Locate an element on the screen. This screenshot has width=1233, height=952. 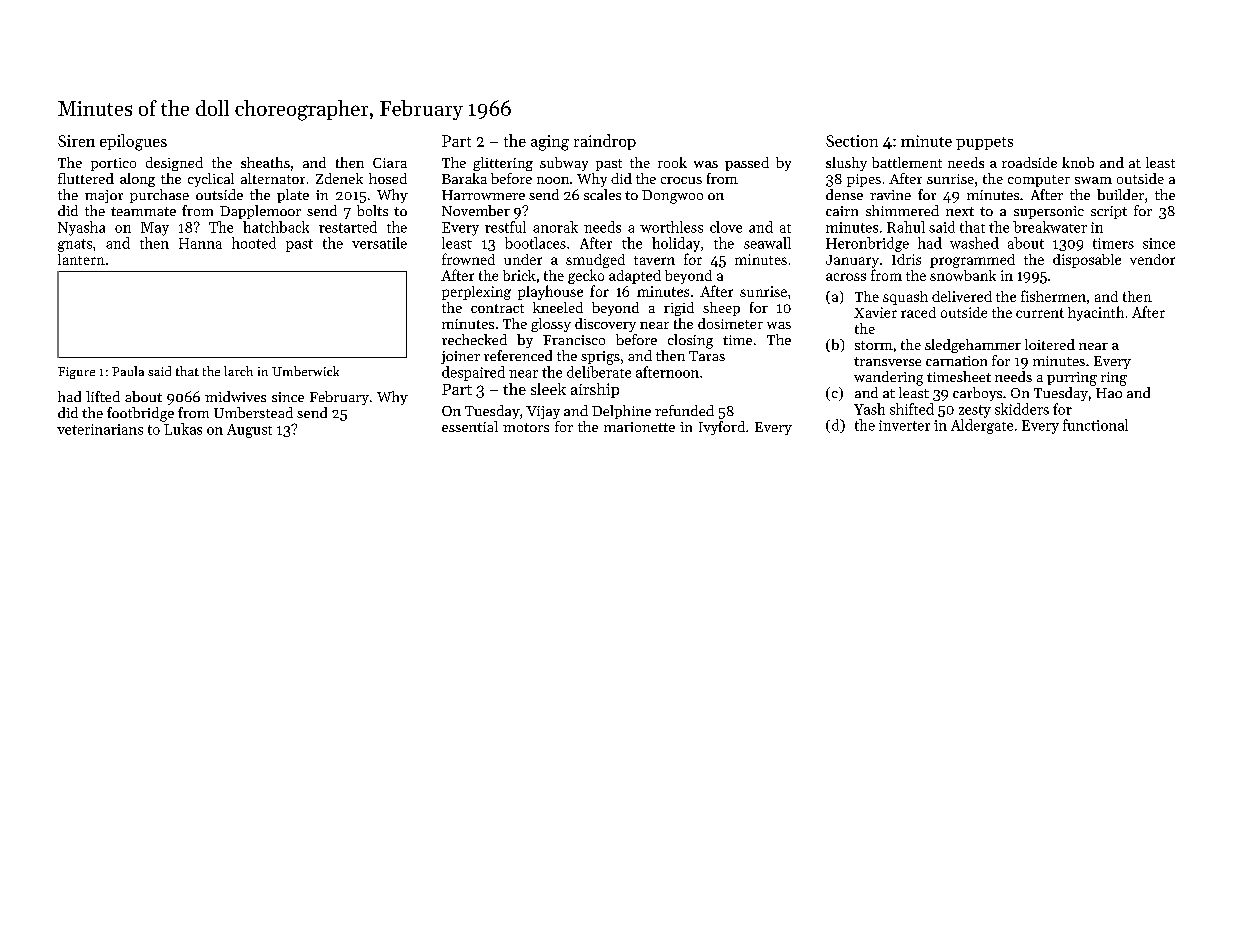
Hanna is located at coordinates (200, 243).
